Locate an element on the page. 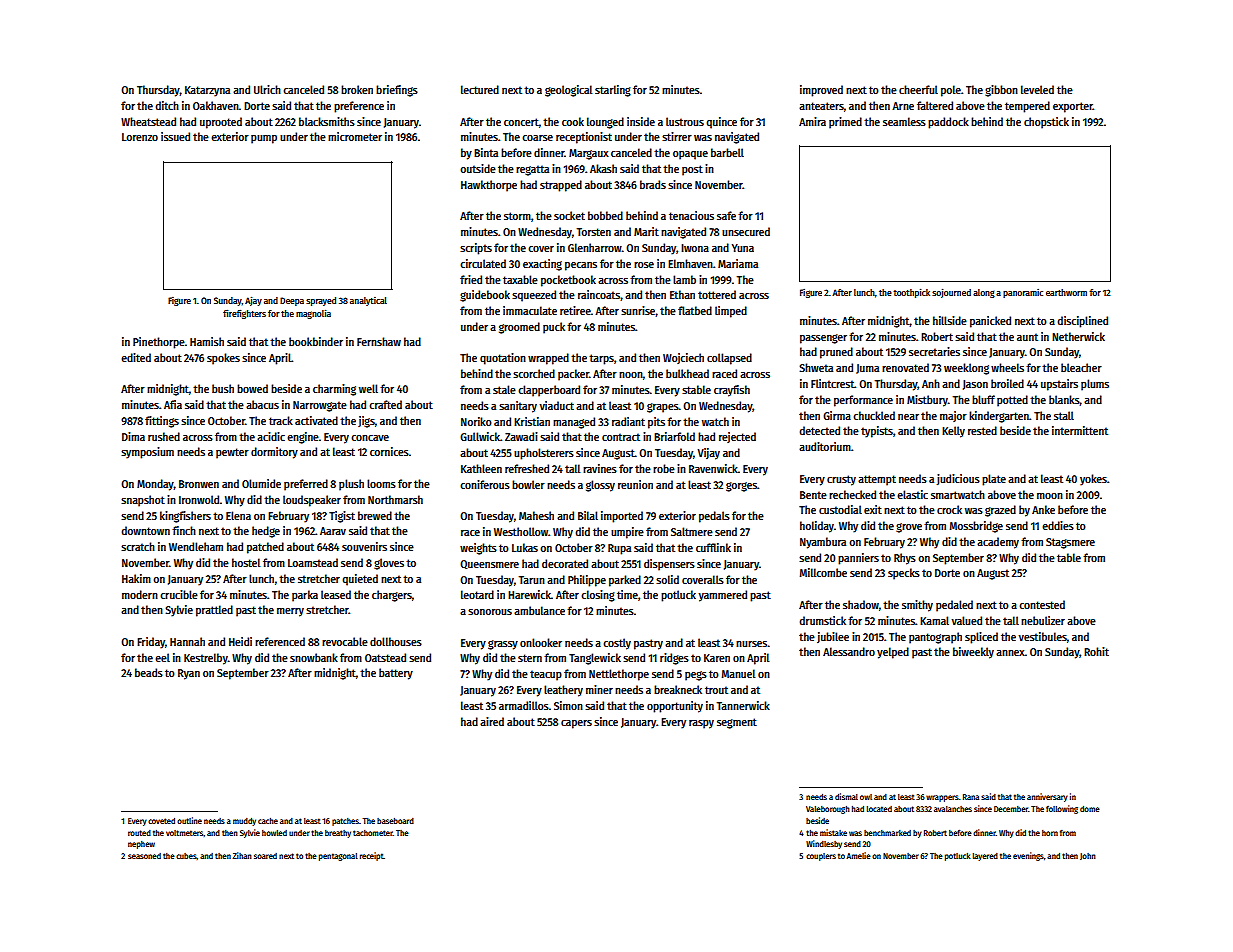 The image size is (1233, 952). safe is located at coordinates (726, 215).
